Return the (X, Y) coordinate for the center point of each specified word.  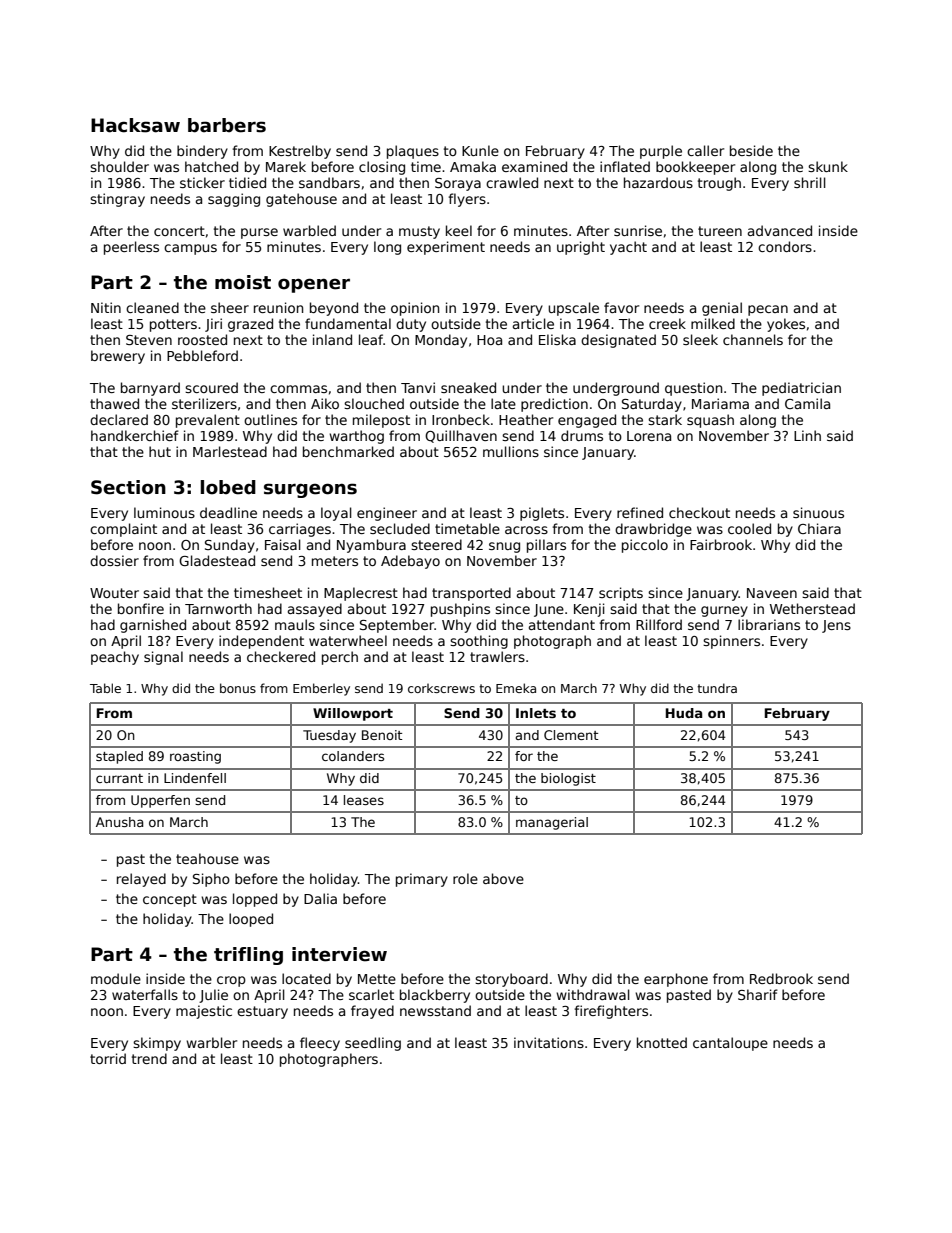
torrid (108, 1058)
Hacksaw (135, 125)
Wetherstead (812, 608)
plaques (413, 152)
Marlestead (230, 451)
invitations (549, 1042)
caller (705, 150)
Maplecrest (361, 594)
